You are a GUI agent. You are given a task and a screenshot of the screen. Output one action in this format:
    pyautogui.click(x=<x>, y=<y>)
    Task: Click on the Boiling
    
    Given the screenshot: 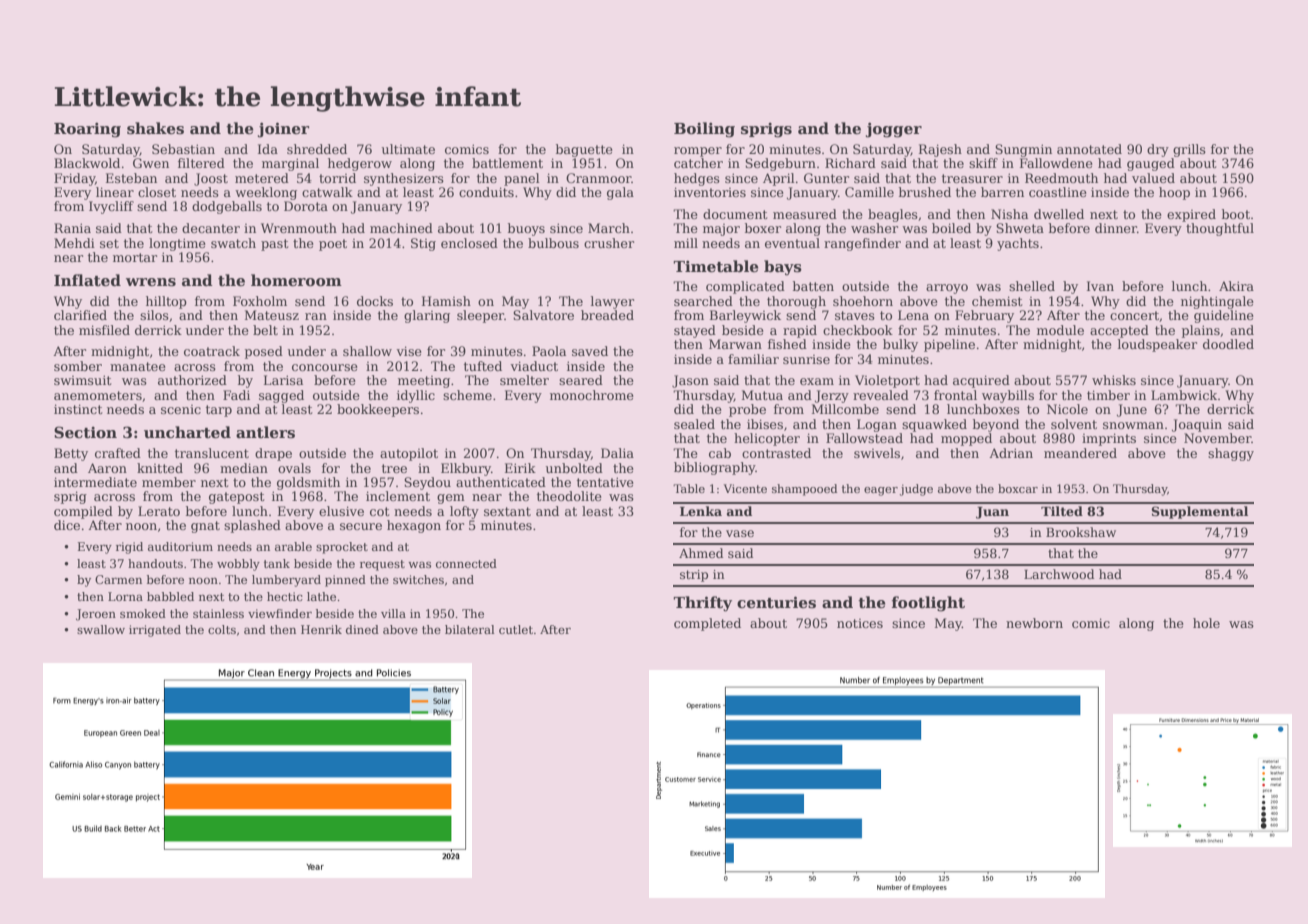 What is the action you would take?
    pyautogui.click(x=704, y=130)
